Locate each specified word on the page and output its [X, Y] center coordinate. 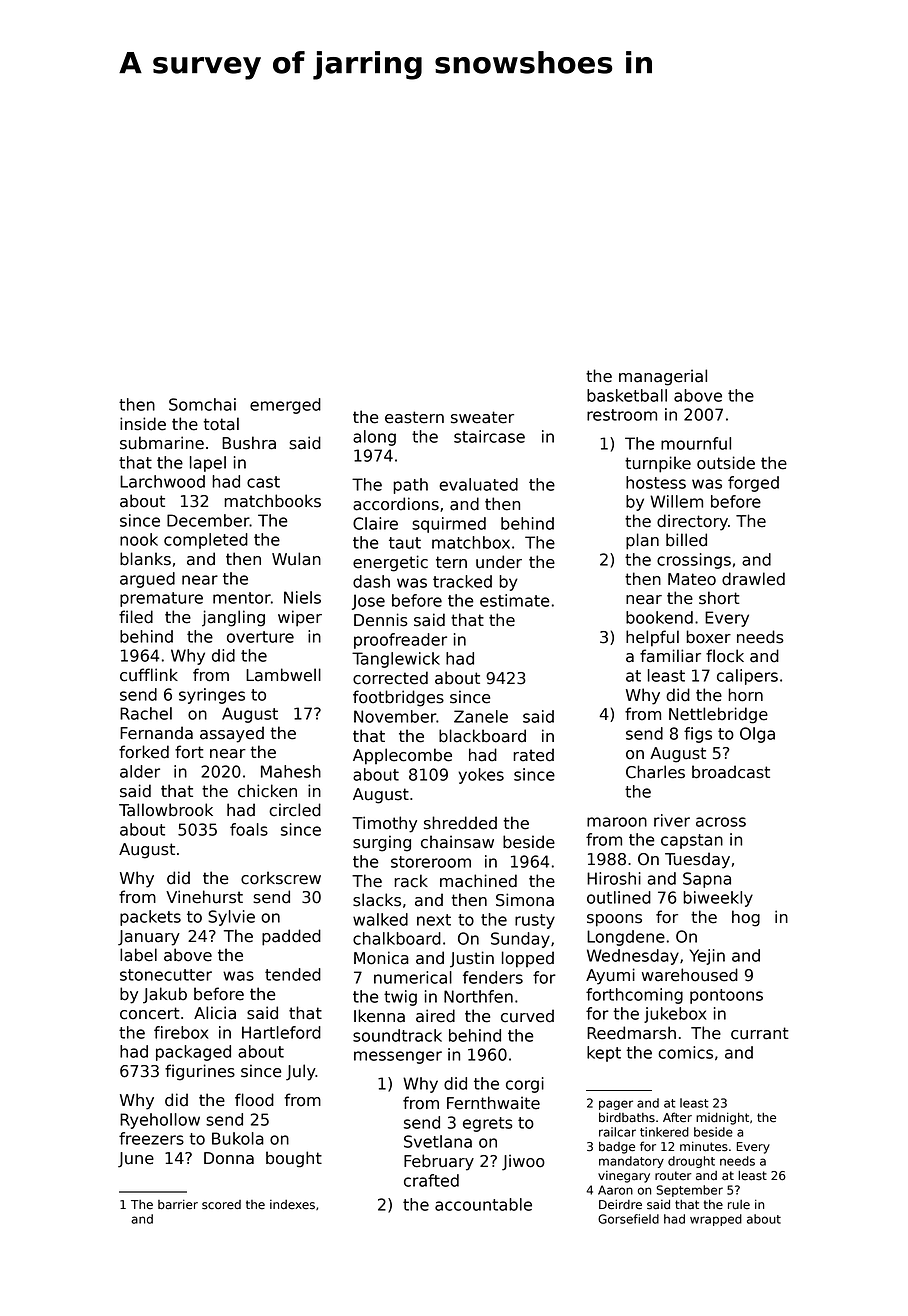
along [374, 438]
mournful [696, 443]
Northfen [478, 996]
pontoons [726, 996]
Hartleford [281, 1032]
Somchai [202, 404]
